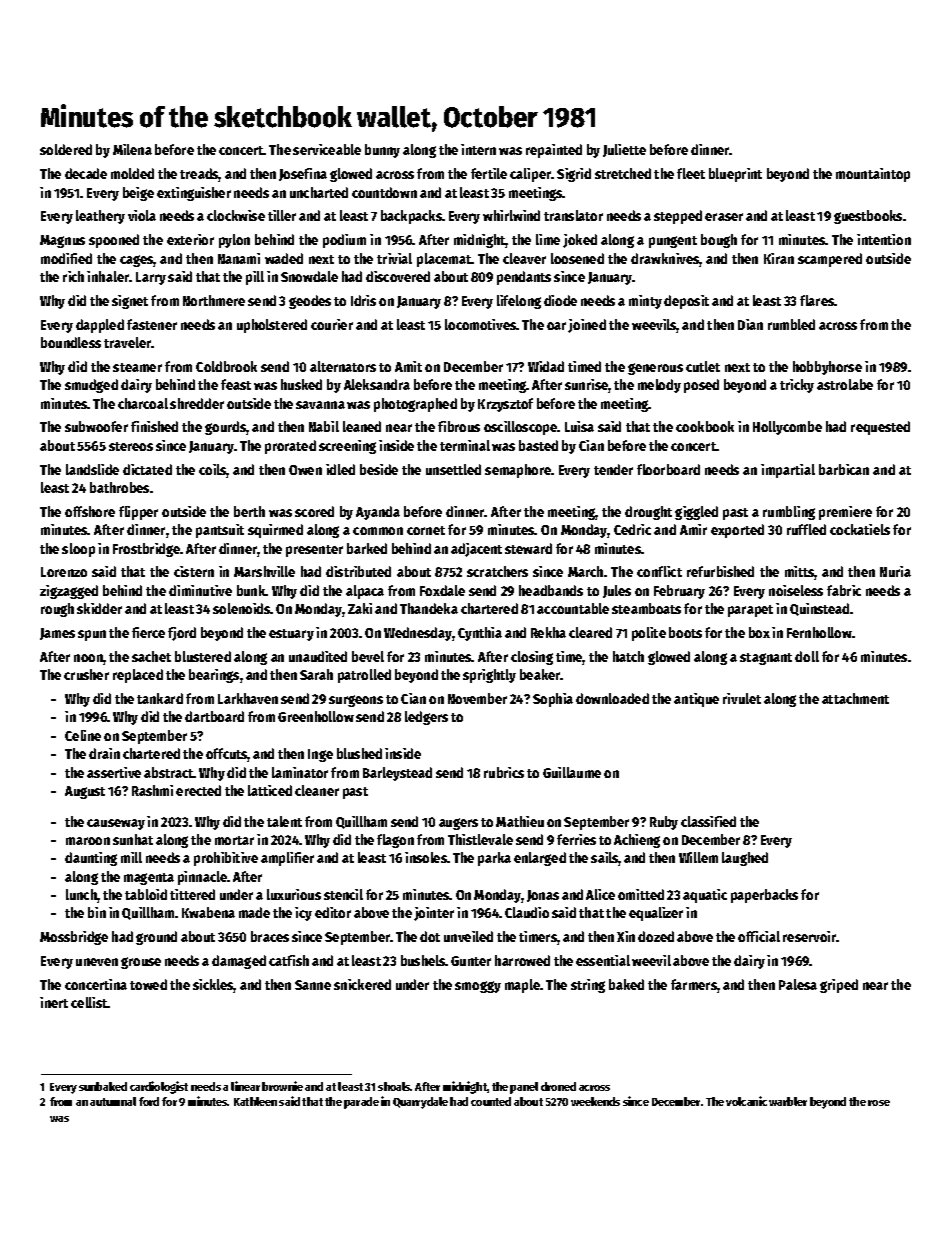  What do you see at coordinates (860, 529) in the screenshot?
I see `cockatiels` at bounding box center [860, 529].
